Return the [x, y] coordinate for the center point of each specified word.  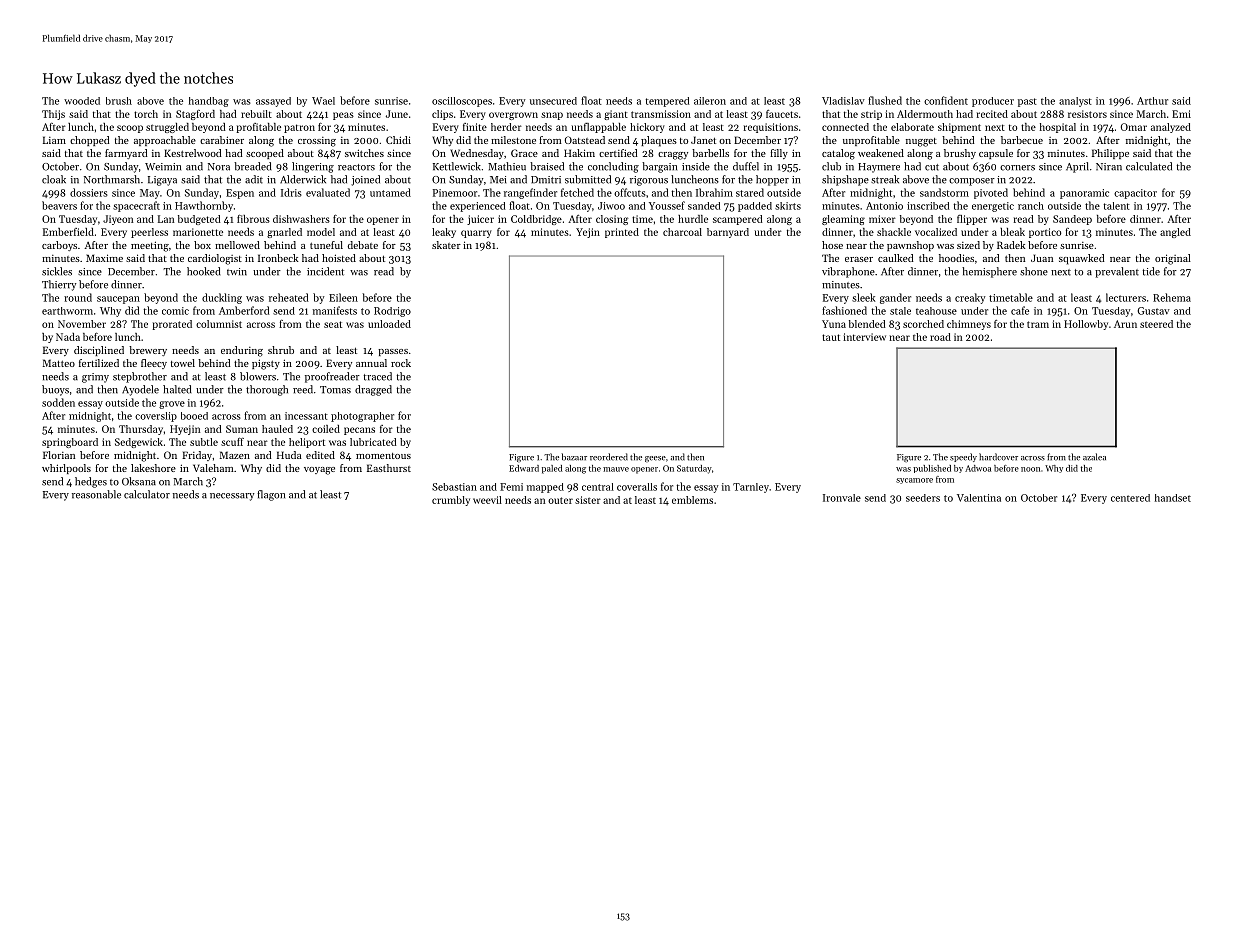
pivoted [991, 193]
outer [560, 500]
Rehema [1172, 297]
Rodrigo [392, 312]
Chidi [398, 140]
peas [343, 116]
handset [1173, 498]
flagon [271, 495]
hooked [204, 271]
